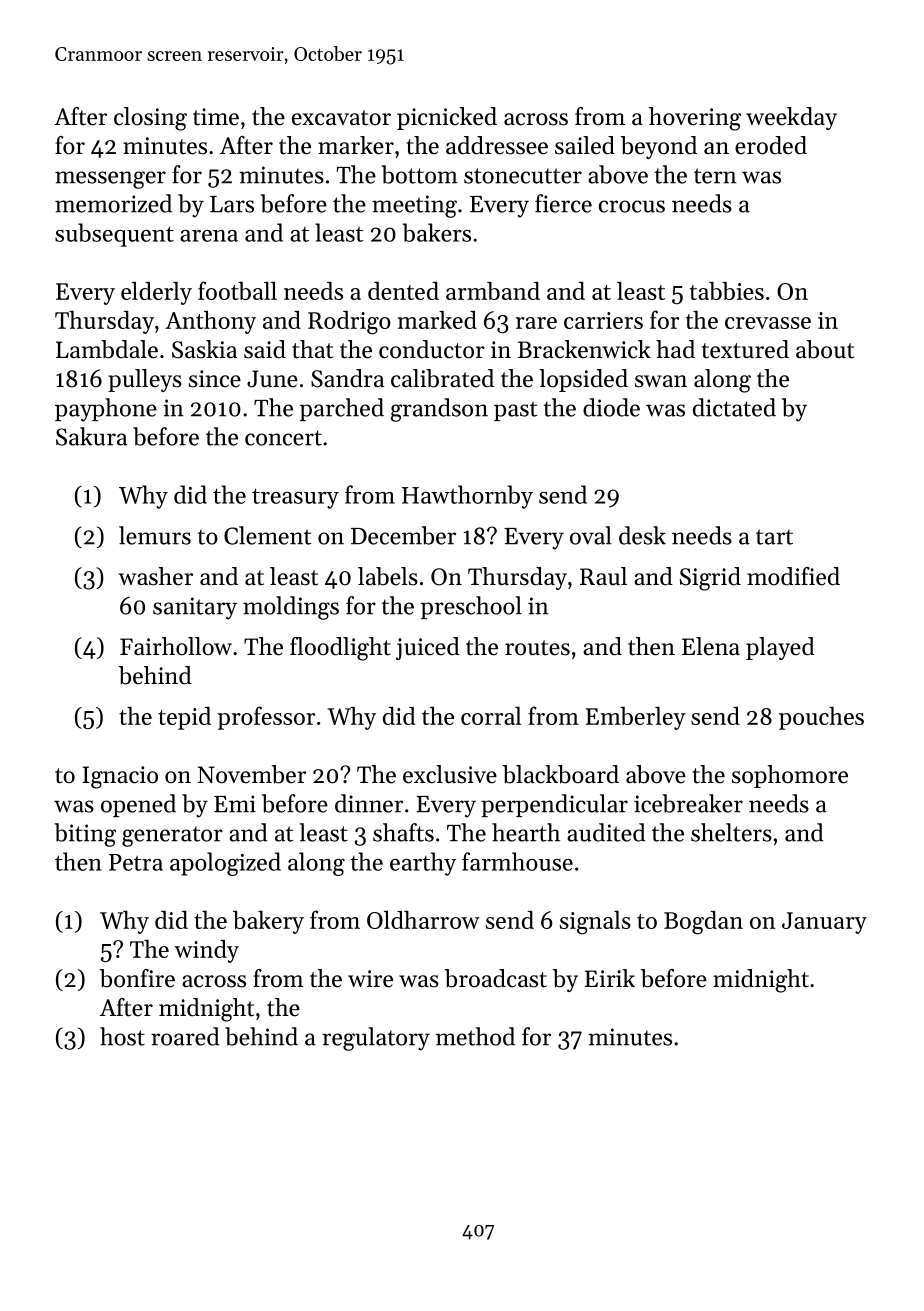  I want to click on wire, so click(370, 979).
